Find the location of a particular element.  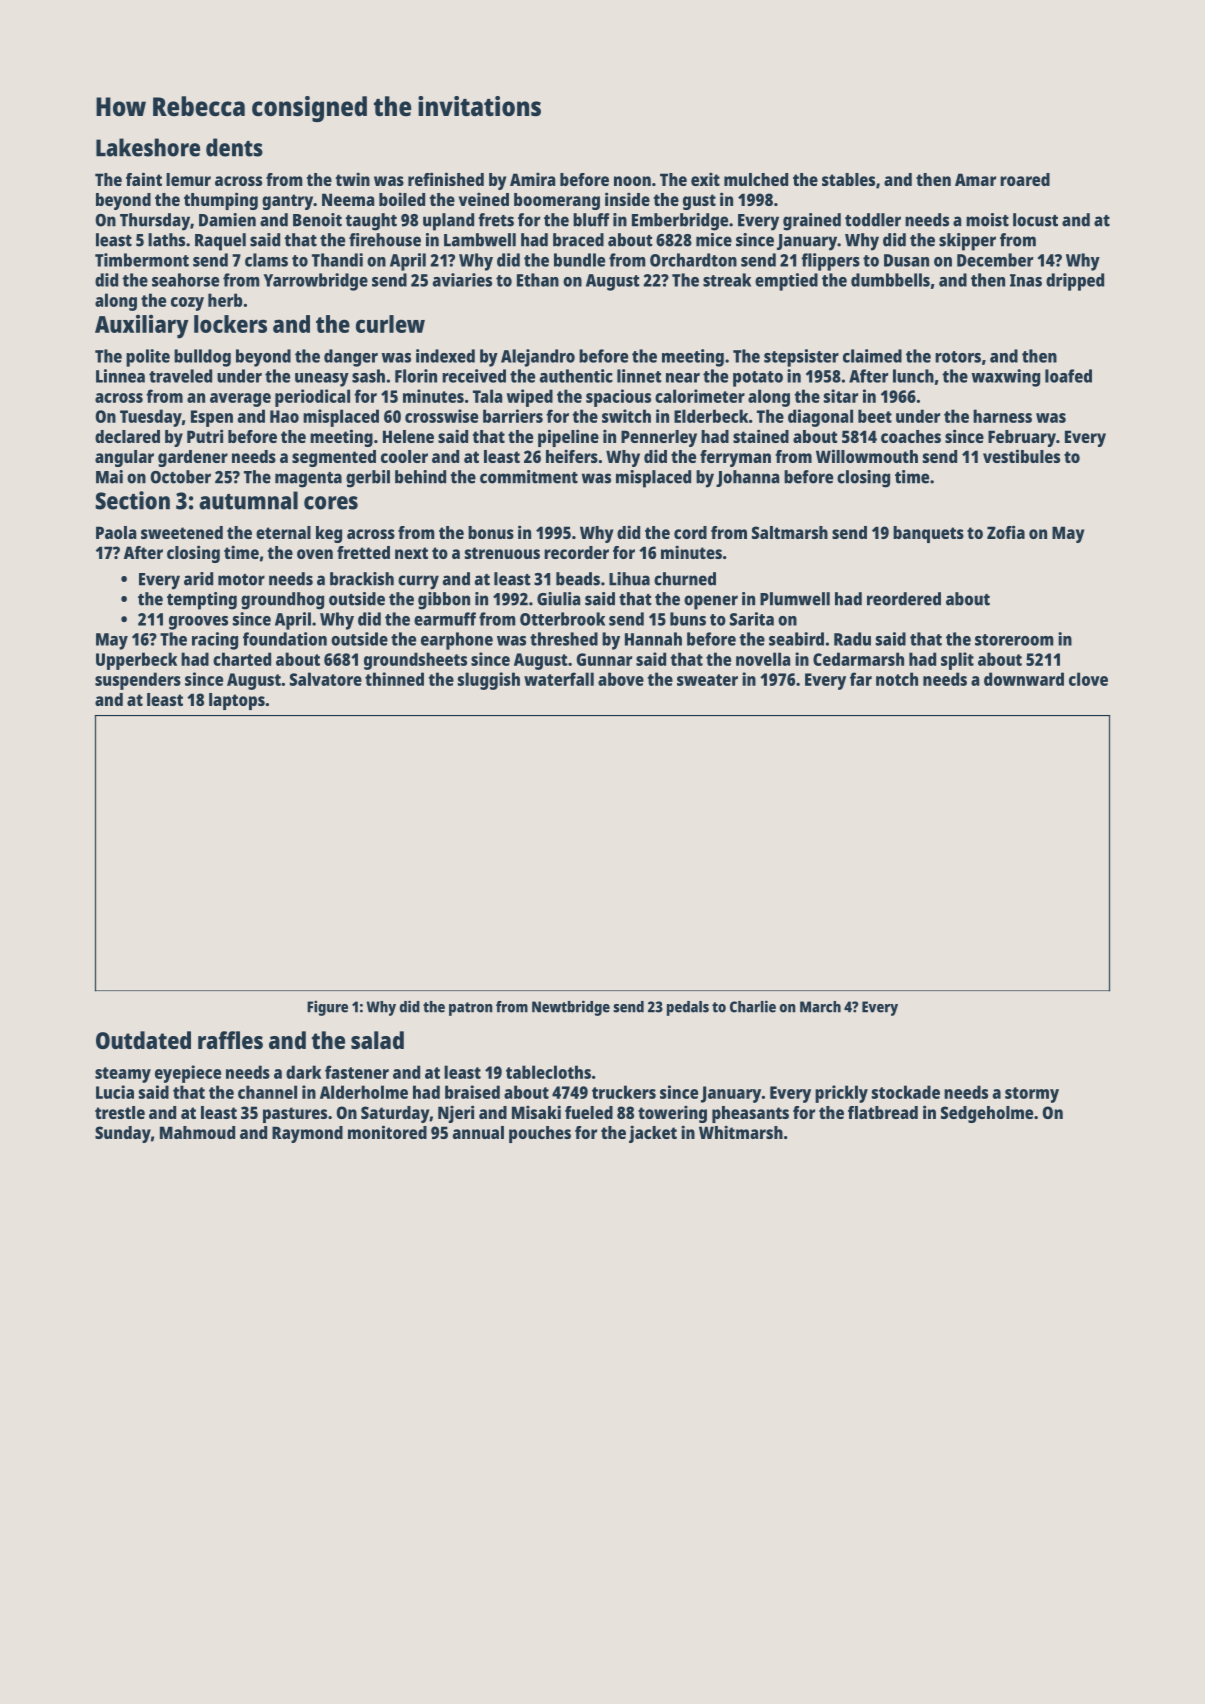

rotors is located at coordinates (958, 357).
